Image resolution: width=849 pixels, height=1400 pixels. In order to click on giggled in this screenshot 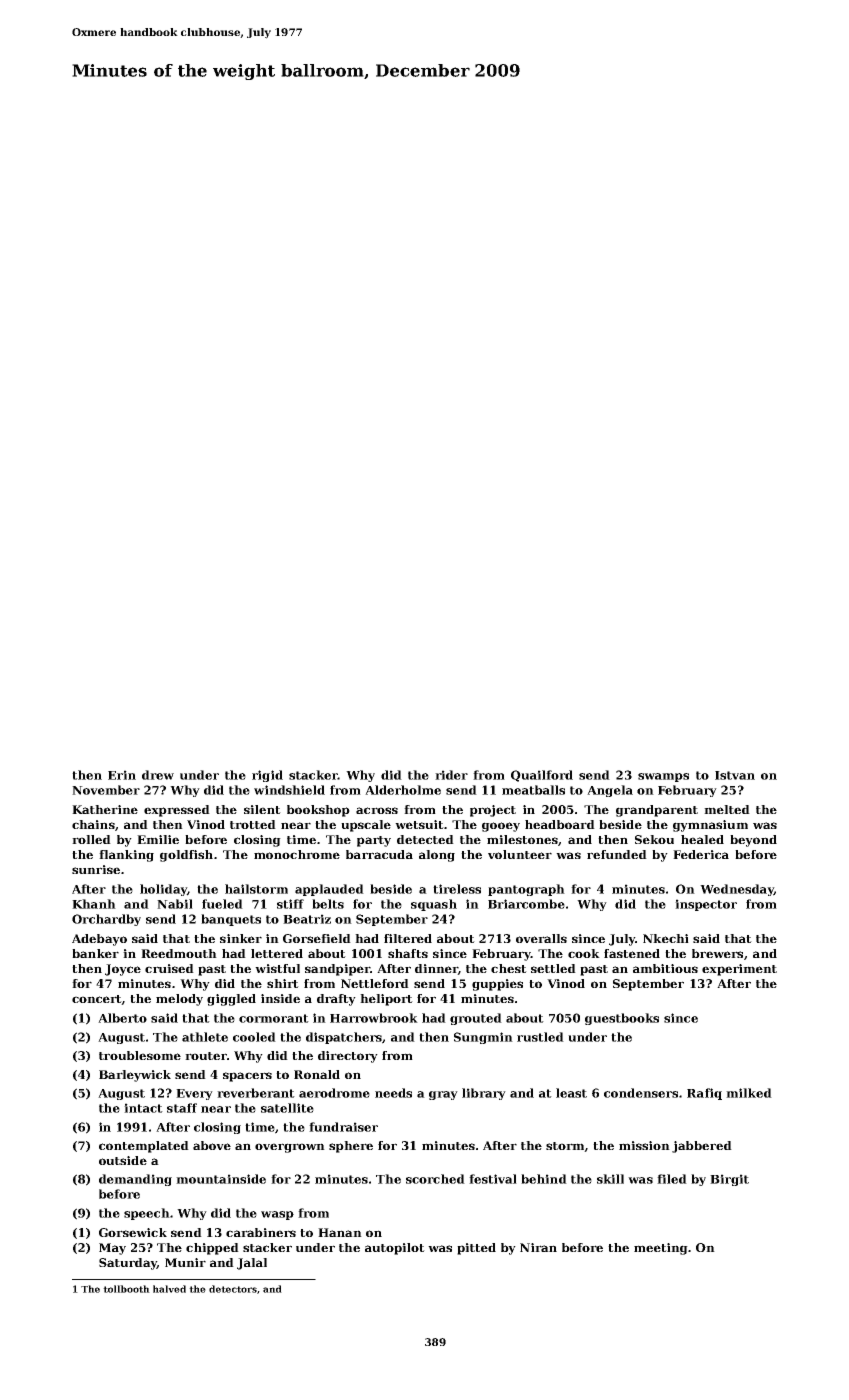, I will do `click(231, 1000)`.
